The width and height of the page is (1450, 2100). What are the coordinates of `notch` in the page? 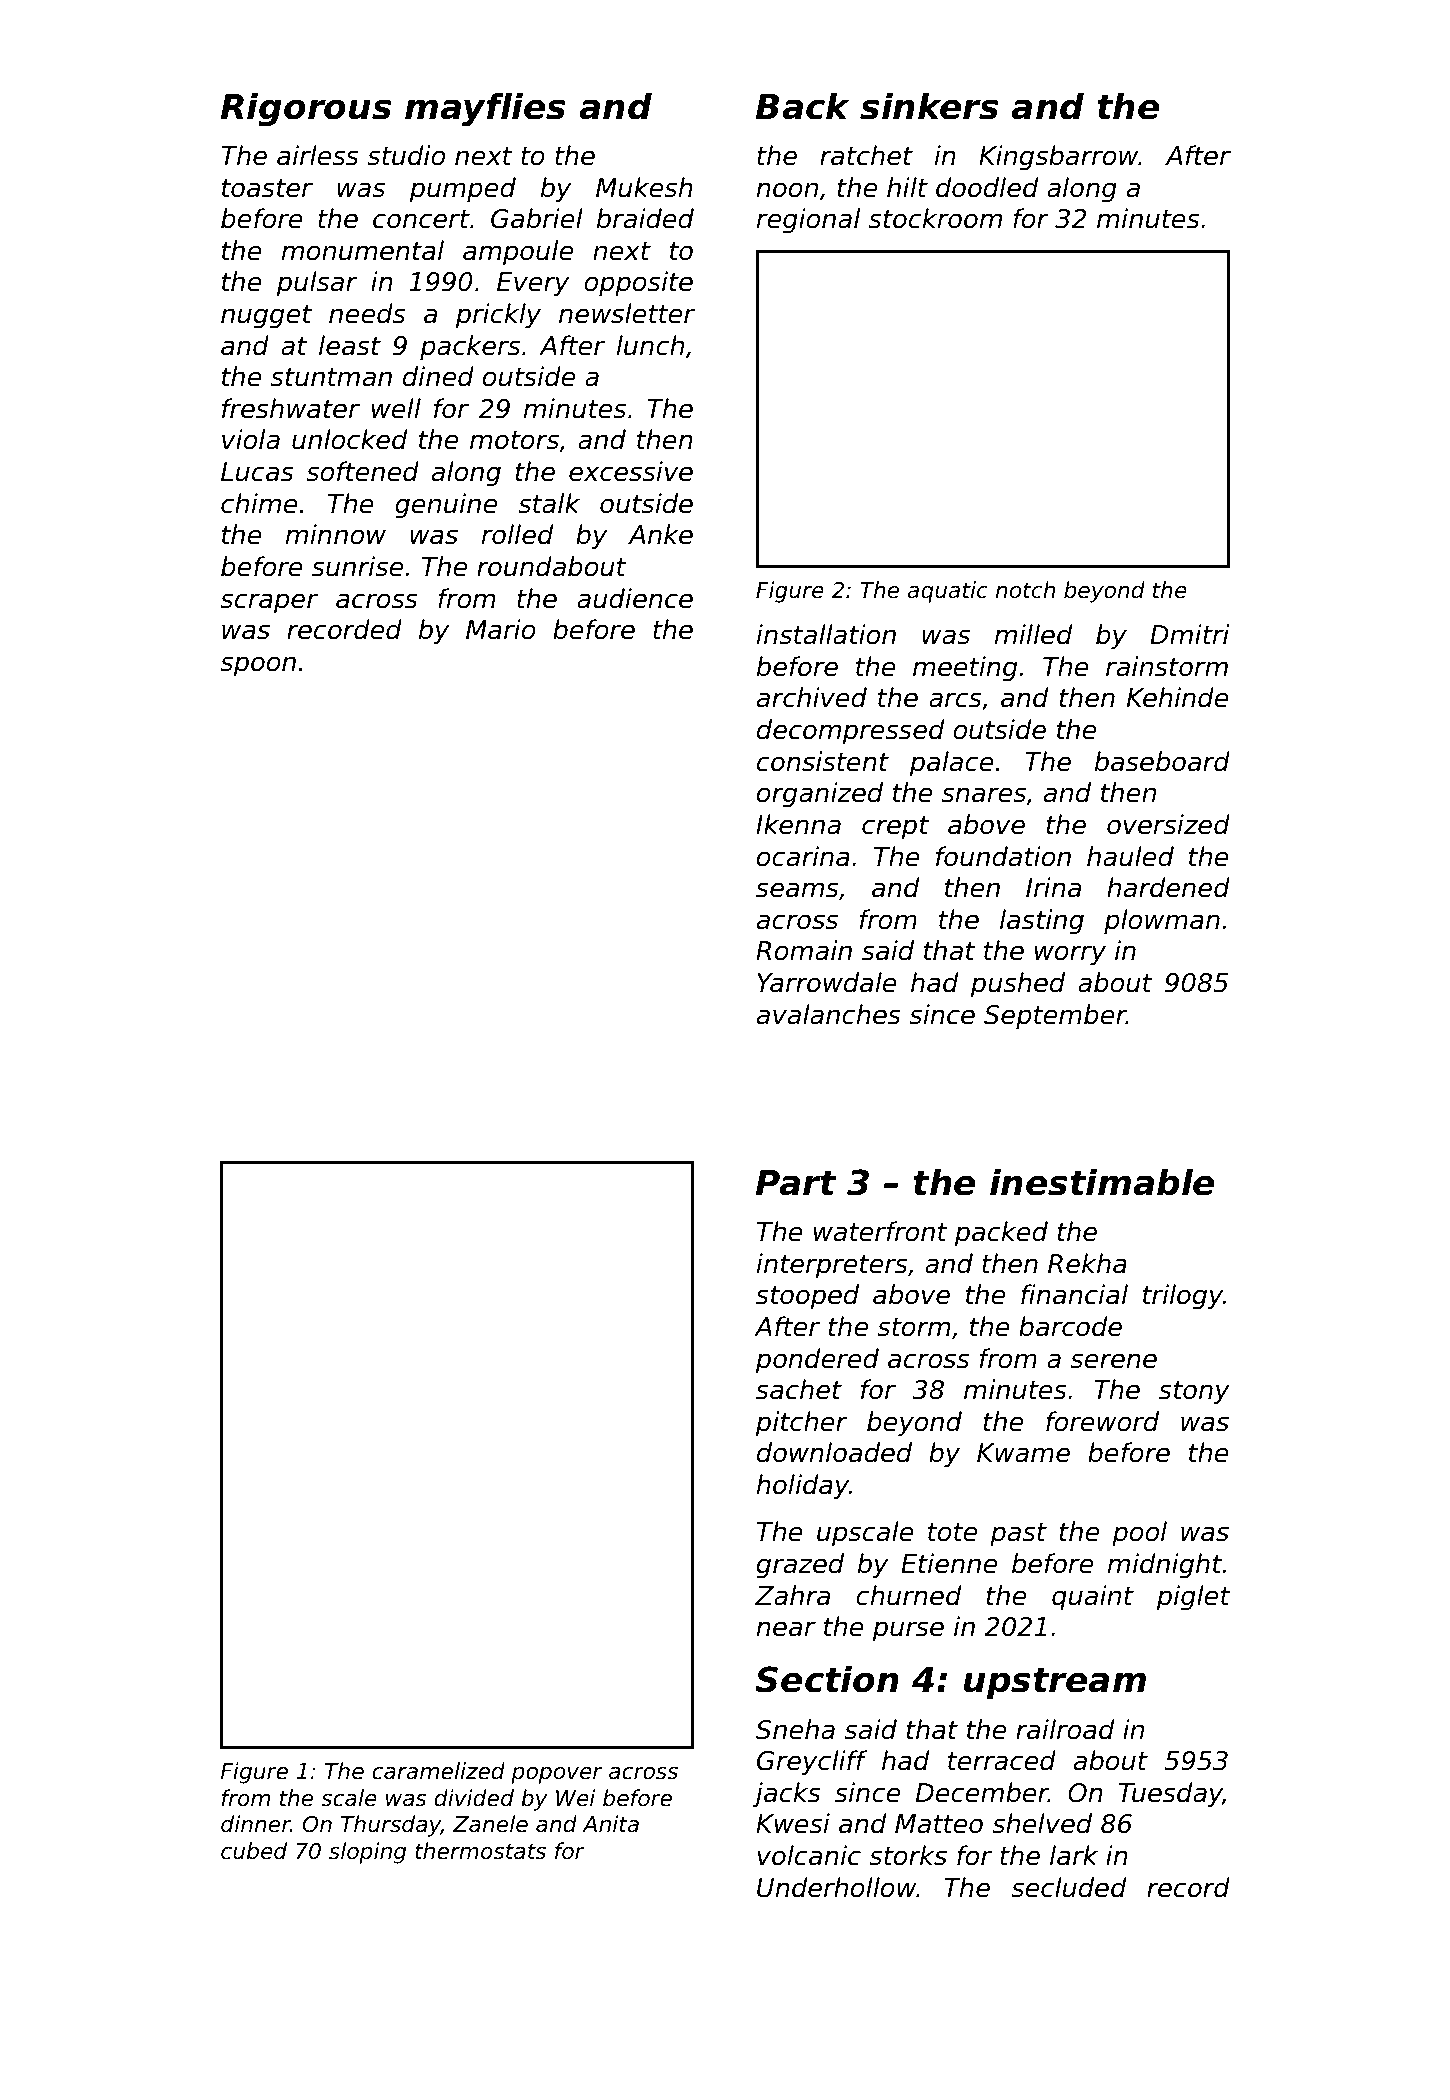 It's located at (1025, 590).
